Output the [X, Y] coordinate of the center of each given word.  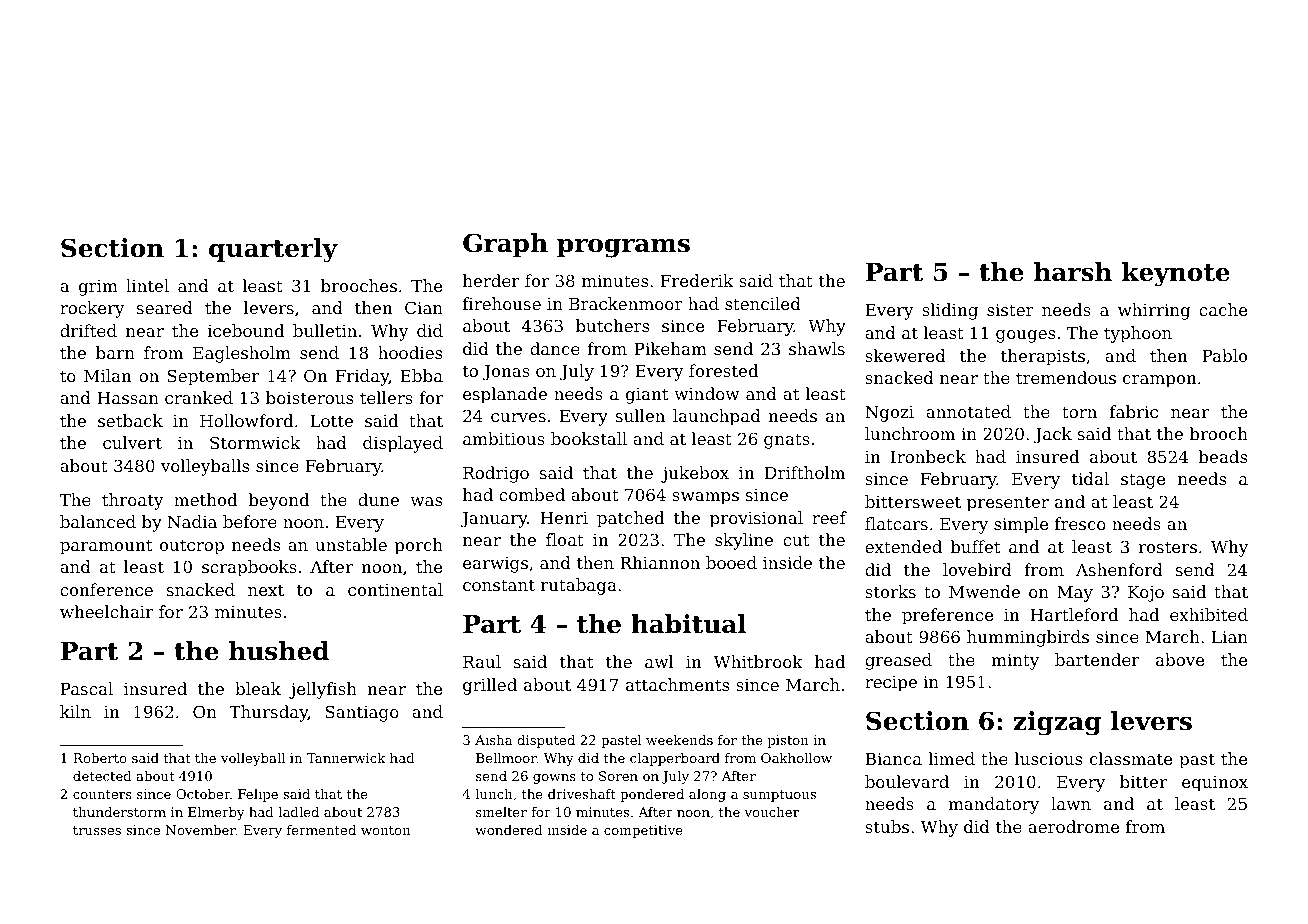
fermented [321, 830]
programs [623, 248]
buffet [975, 546]
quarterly [273, 250]
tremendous [1066, 377]
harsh [1073, 272]
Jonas [506, 373]
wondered [509, 830]
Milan [107, 375]
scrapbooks [249, 568]
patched [630, 519]
